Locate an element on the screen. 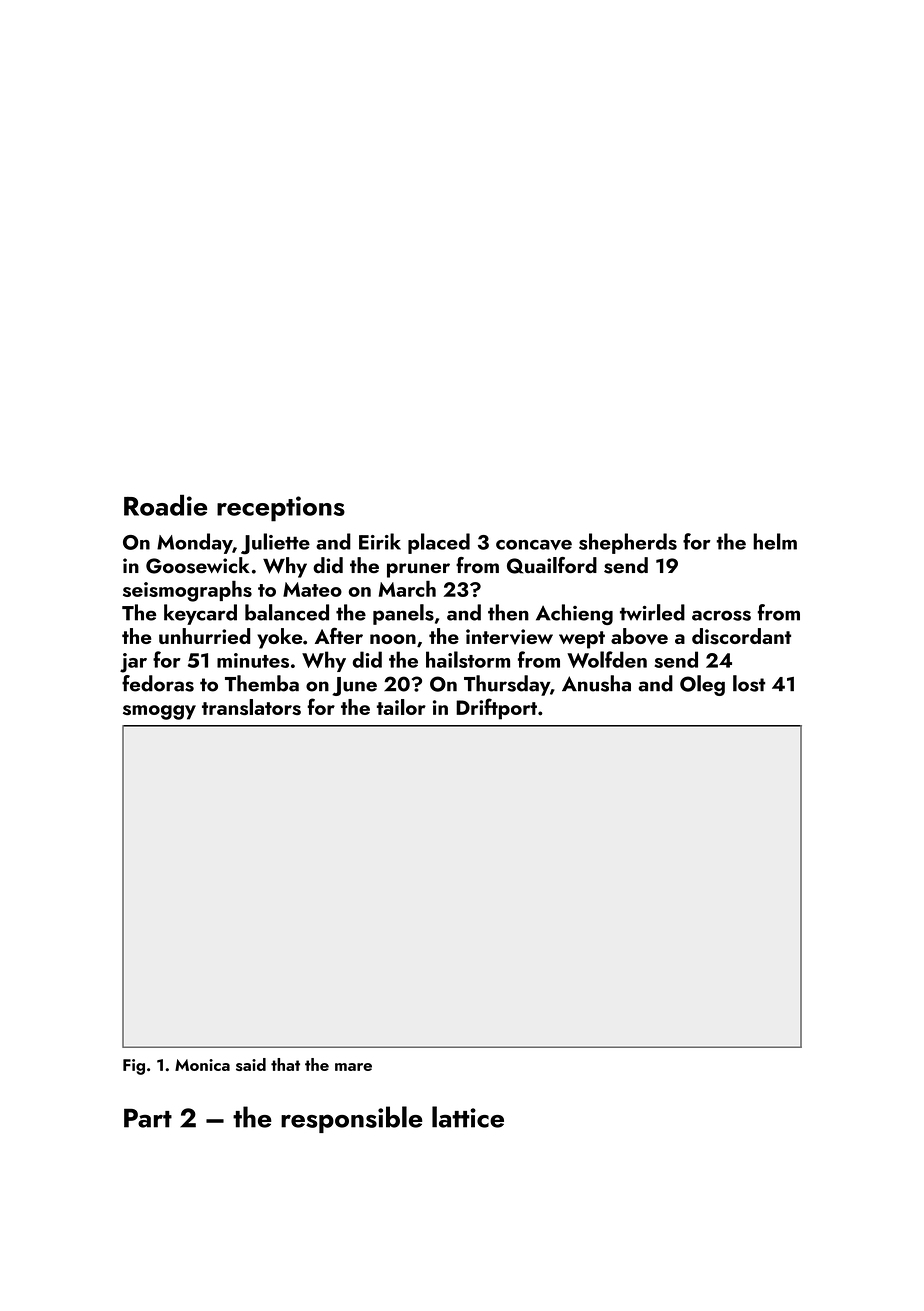 This screenshot has height=1311, width=924. mare is located at coordinates (353, 1067).
